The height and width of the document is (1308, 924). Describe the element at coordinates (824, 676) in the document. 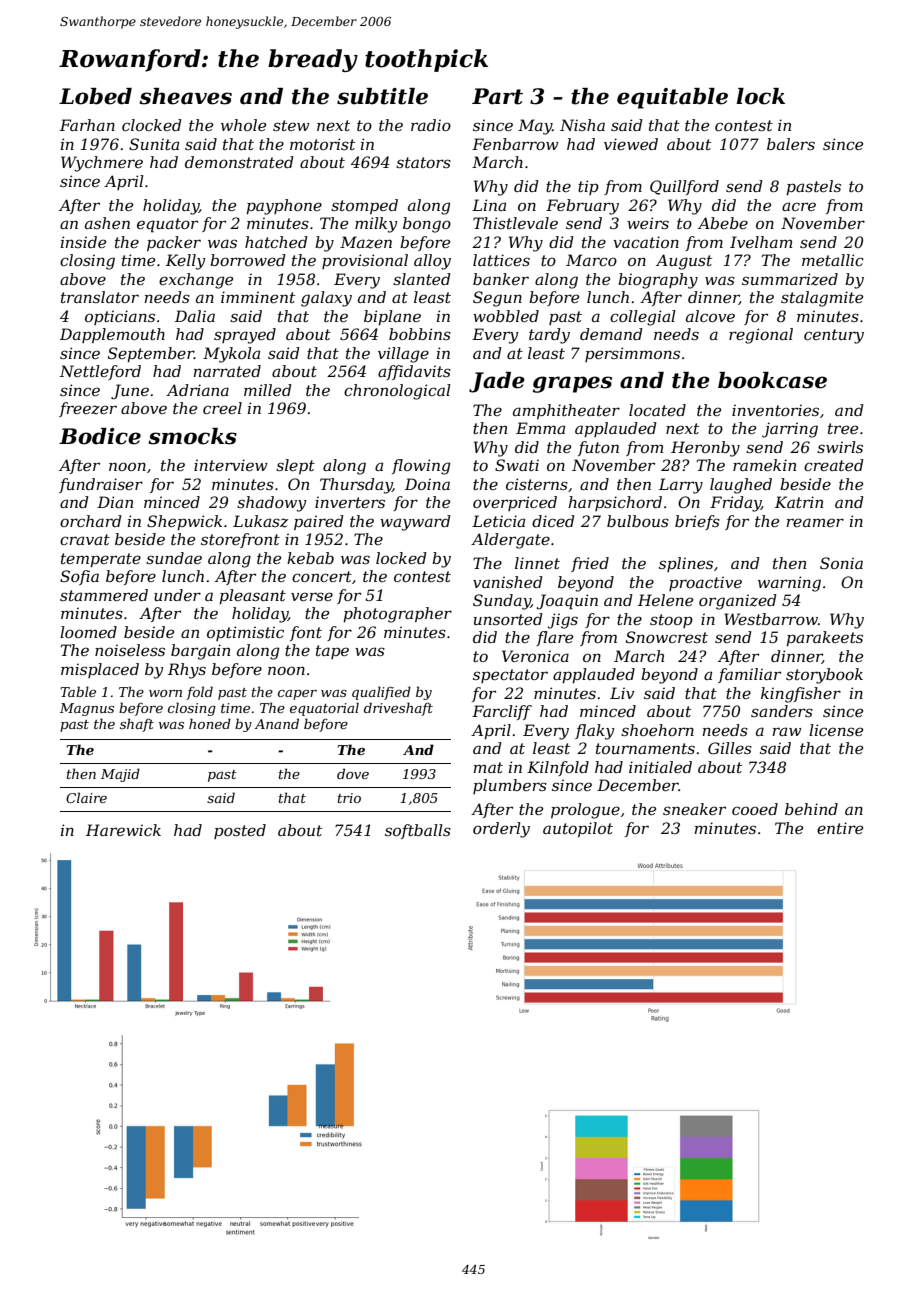

I see `storybook` at that location.
